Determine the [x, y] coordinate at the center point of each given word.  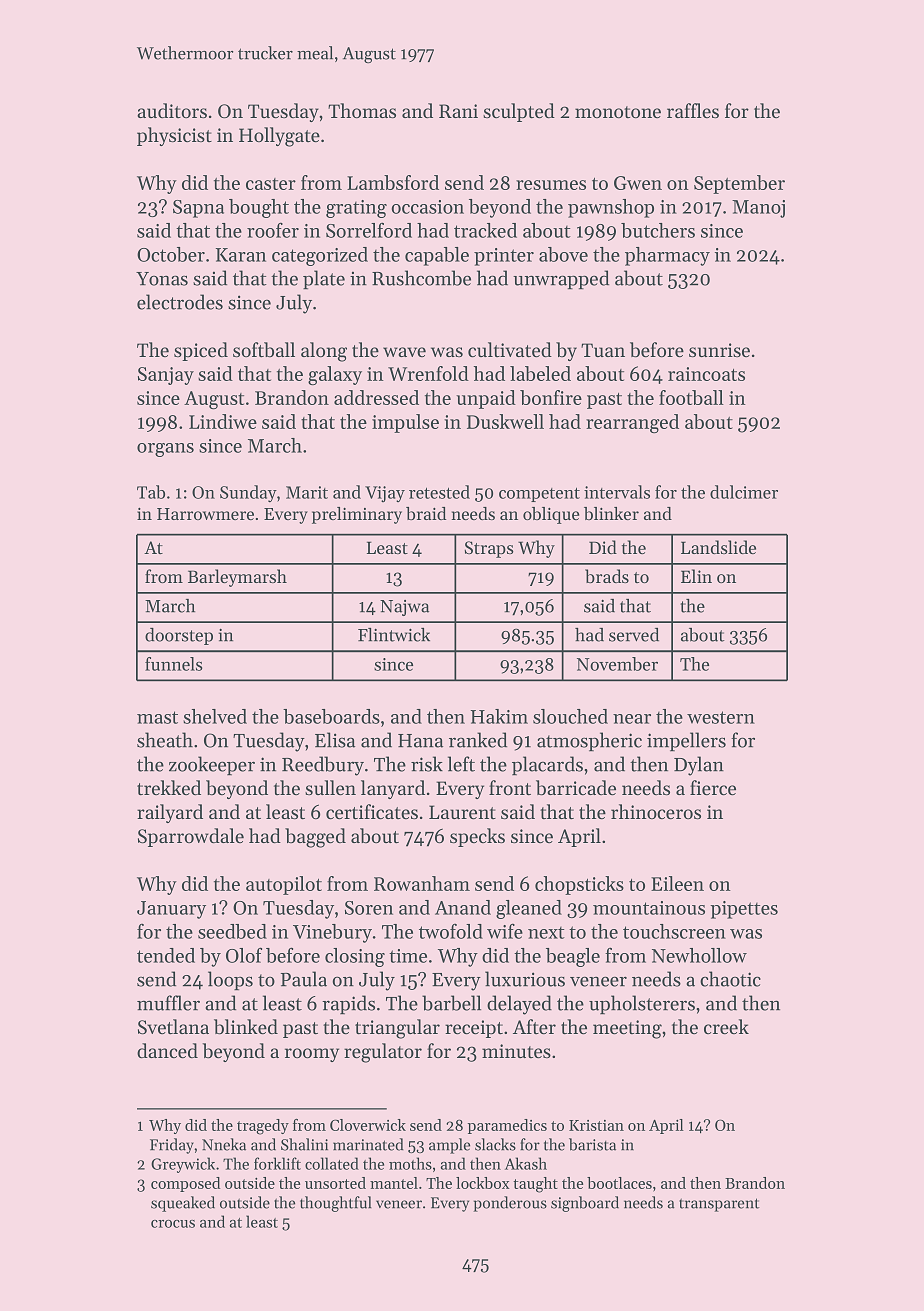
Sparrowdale [191, 837]
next [546, 933]
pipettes [744, 910]
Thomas [362, 111]
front [510, 788]
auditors [172, 111]
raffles [693, 111]
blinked [246, 1027]
